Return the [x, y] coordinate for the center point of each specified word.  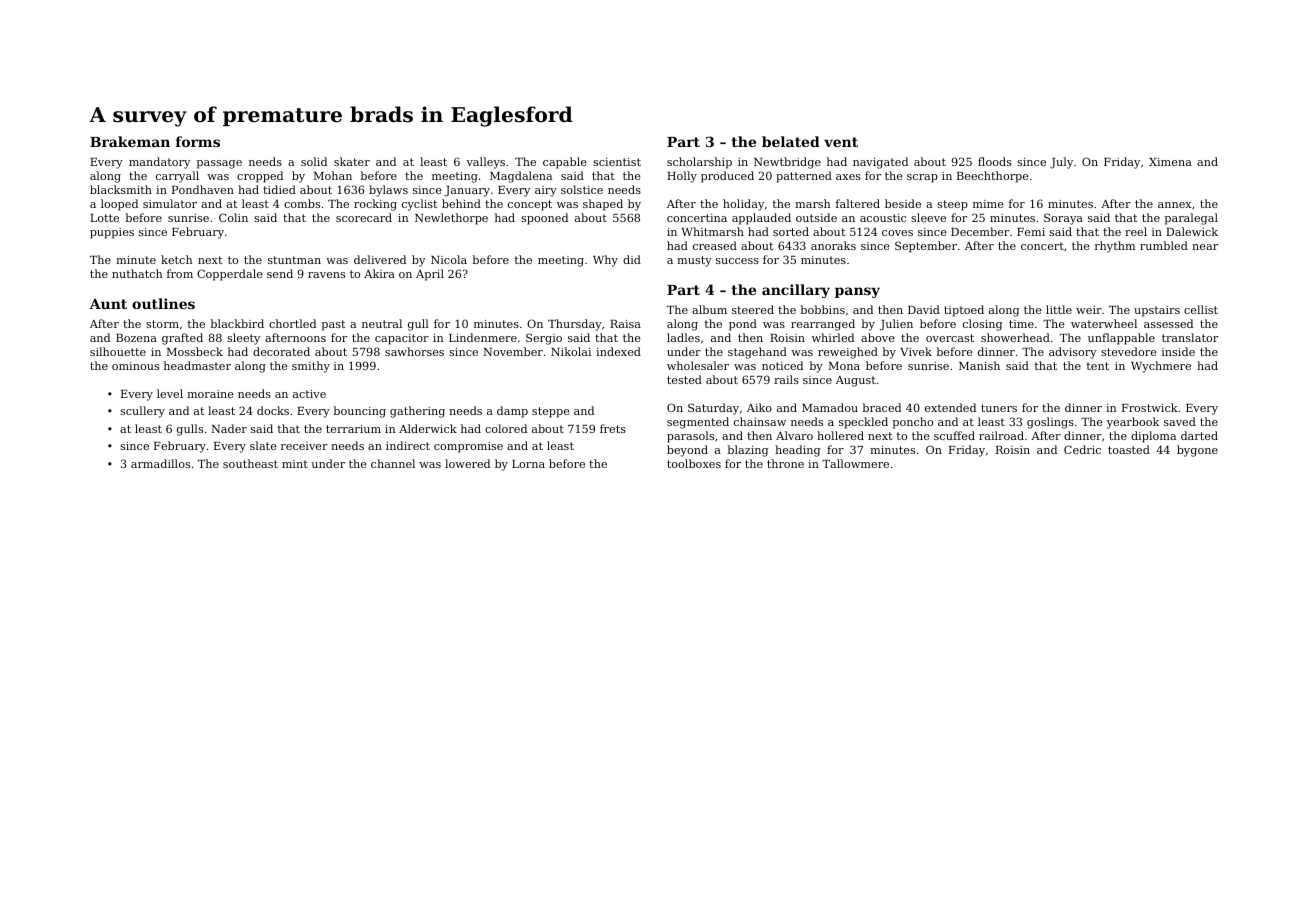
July [1061, 163]
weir [1089, 310]
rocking [375, 205]
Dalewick [1192, 231]
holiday [743, 205]
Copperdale [230, 275]
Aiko [759, 407]
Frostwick [1150, 407]
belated [791, 141]
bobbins [822, 309]
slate [263, 445]
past [333, 325]
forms [198, 141]
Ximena [1170, 162]
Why [605, 261]
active [309, 394]
